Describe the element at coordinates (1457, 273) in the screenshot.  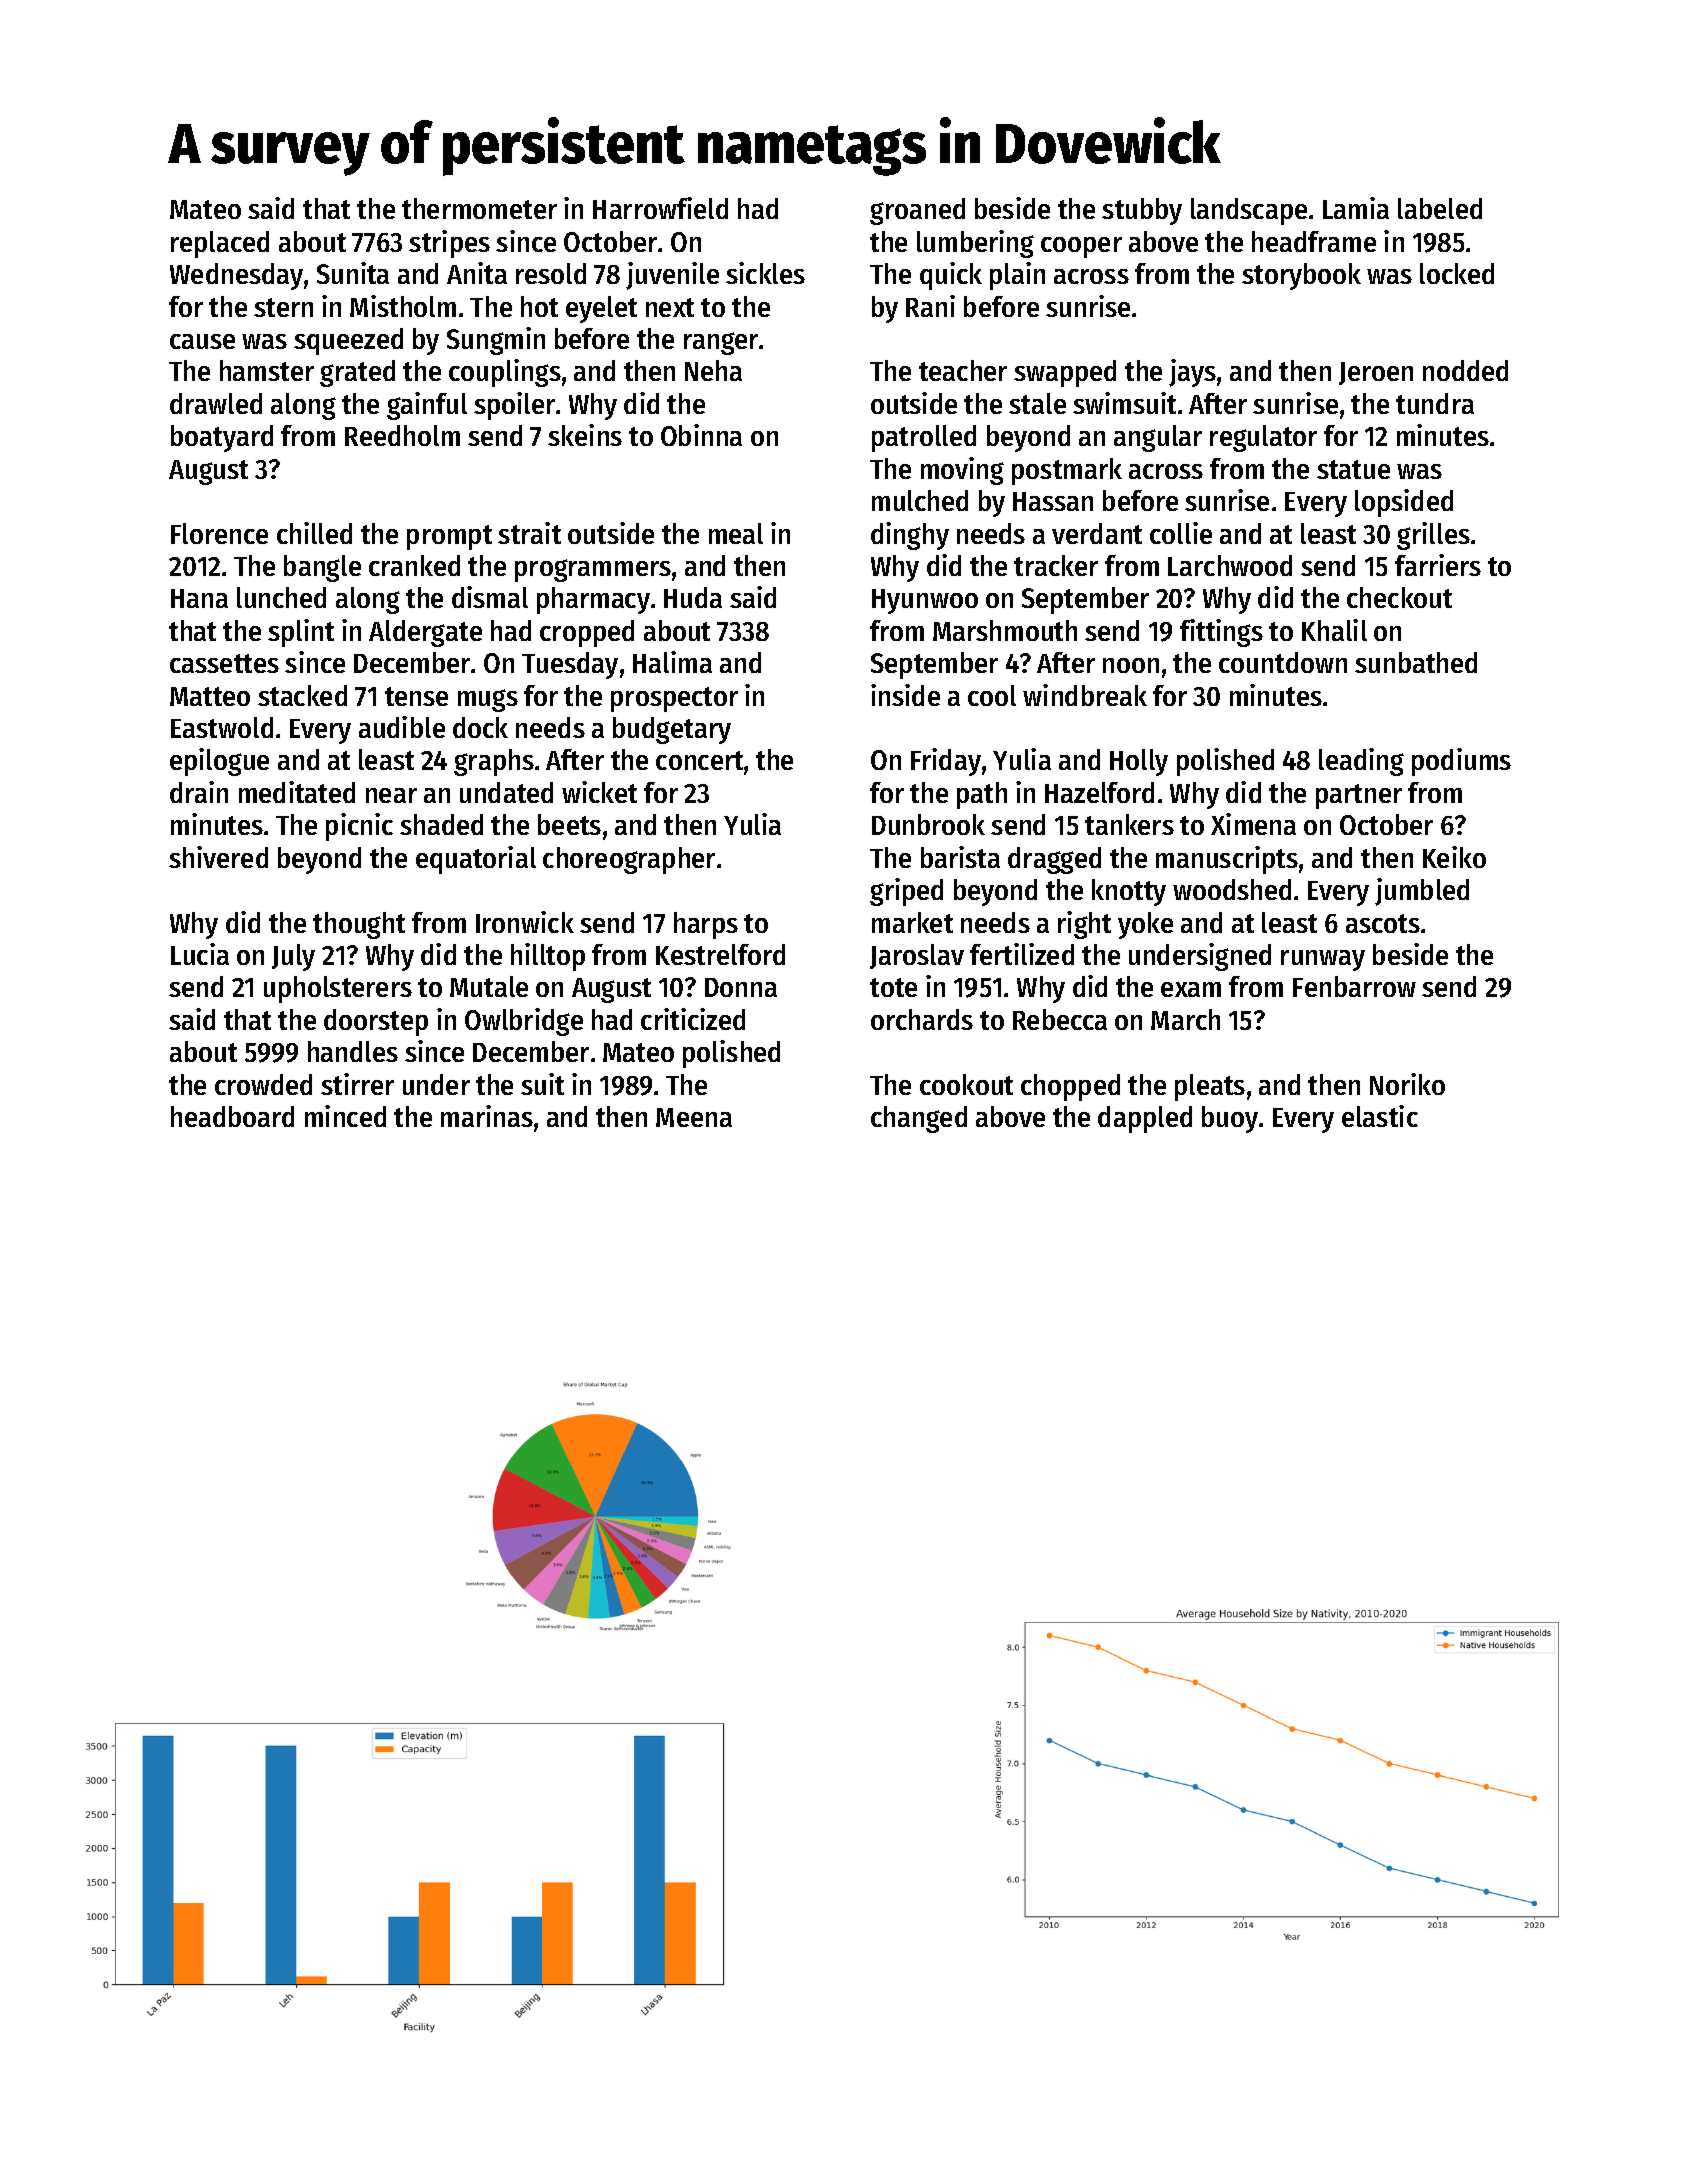
I see `locked` at that location.
